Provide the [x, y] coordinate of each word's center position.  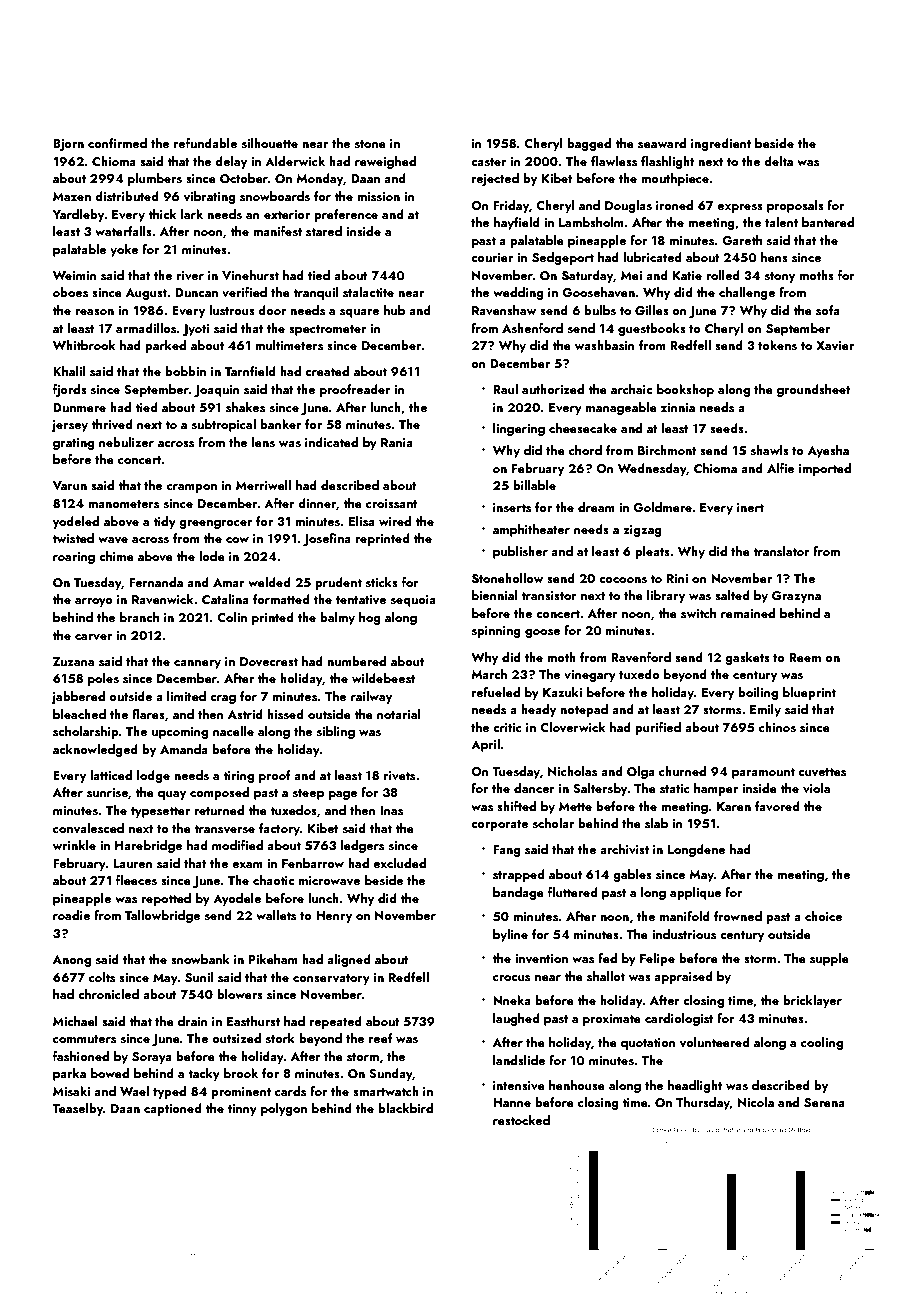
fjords [70, 390]
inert [750, 507]
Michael [75, 1021]
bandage [518, 893]
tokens [777, 345]
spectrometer [328, 330]
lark [192, 214]
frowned [738, 916]
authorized [553, 389]
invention [541, 958]
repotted [166, 899]
